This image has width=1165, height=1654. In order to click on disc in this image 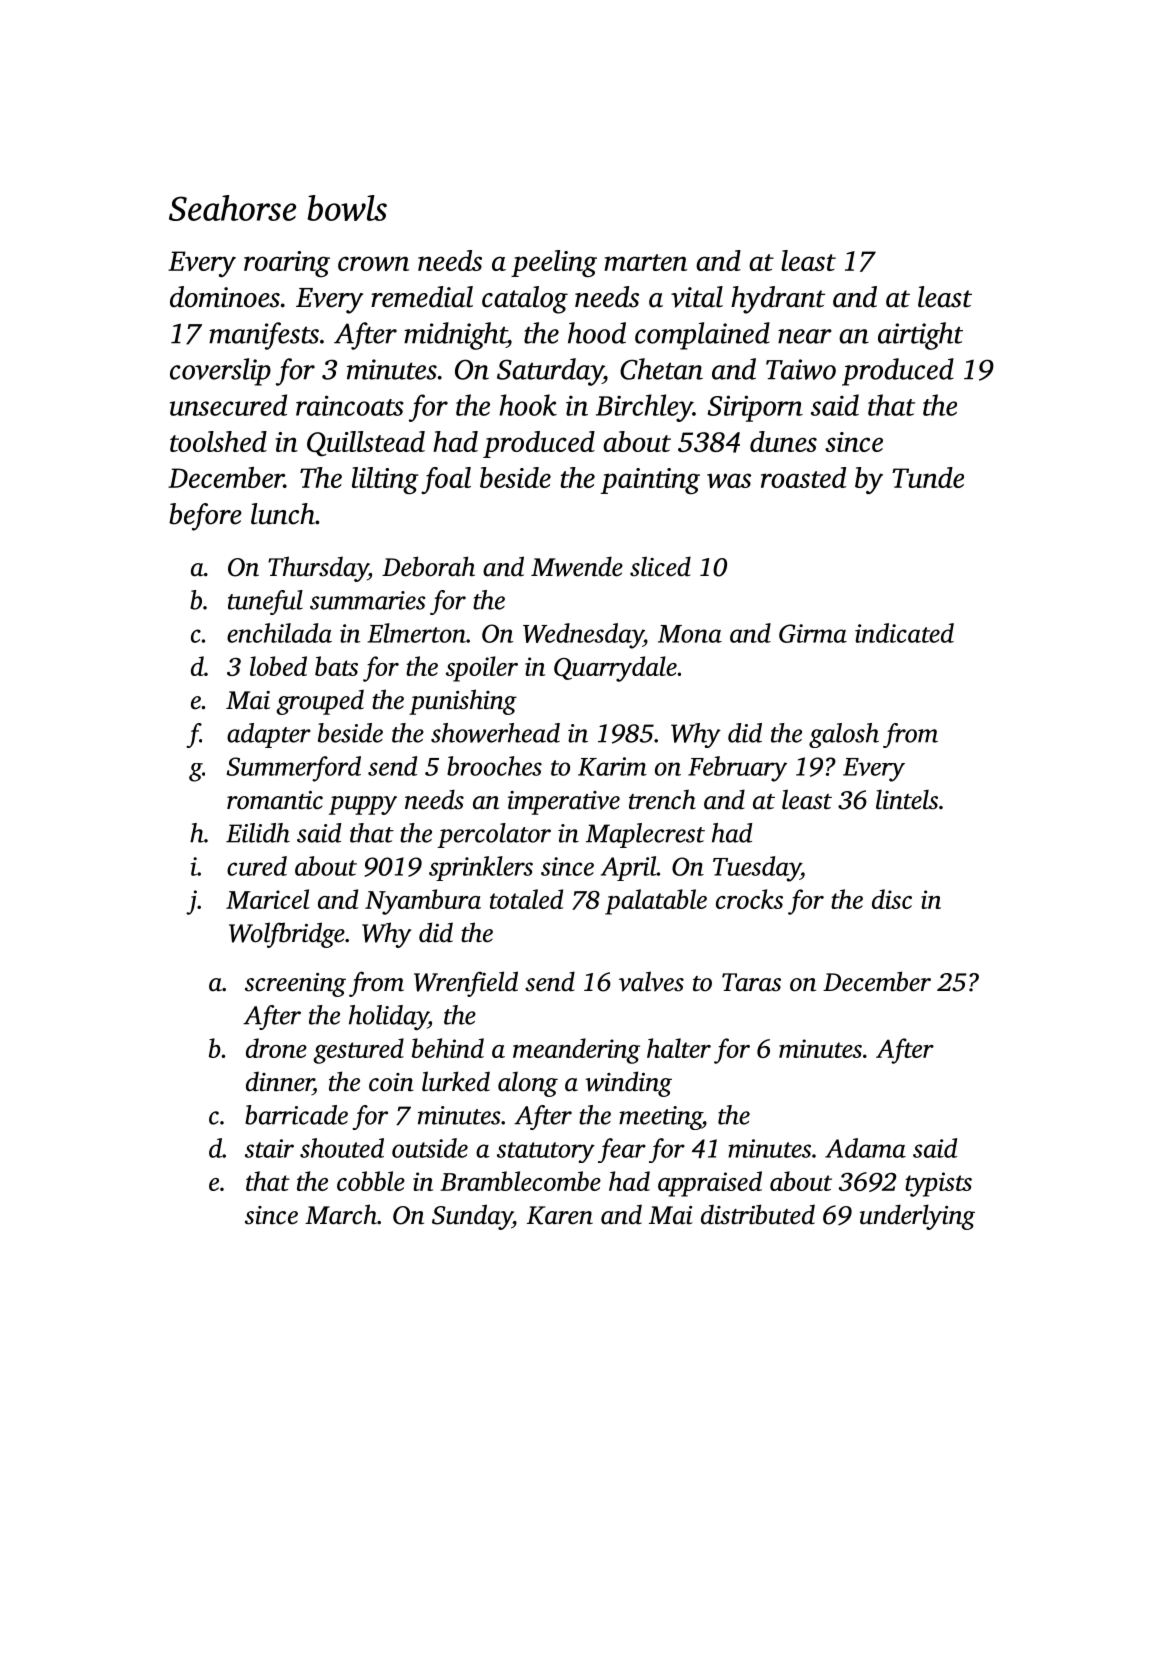, I will do `click(892, 899)`.
